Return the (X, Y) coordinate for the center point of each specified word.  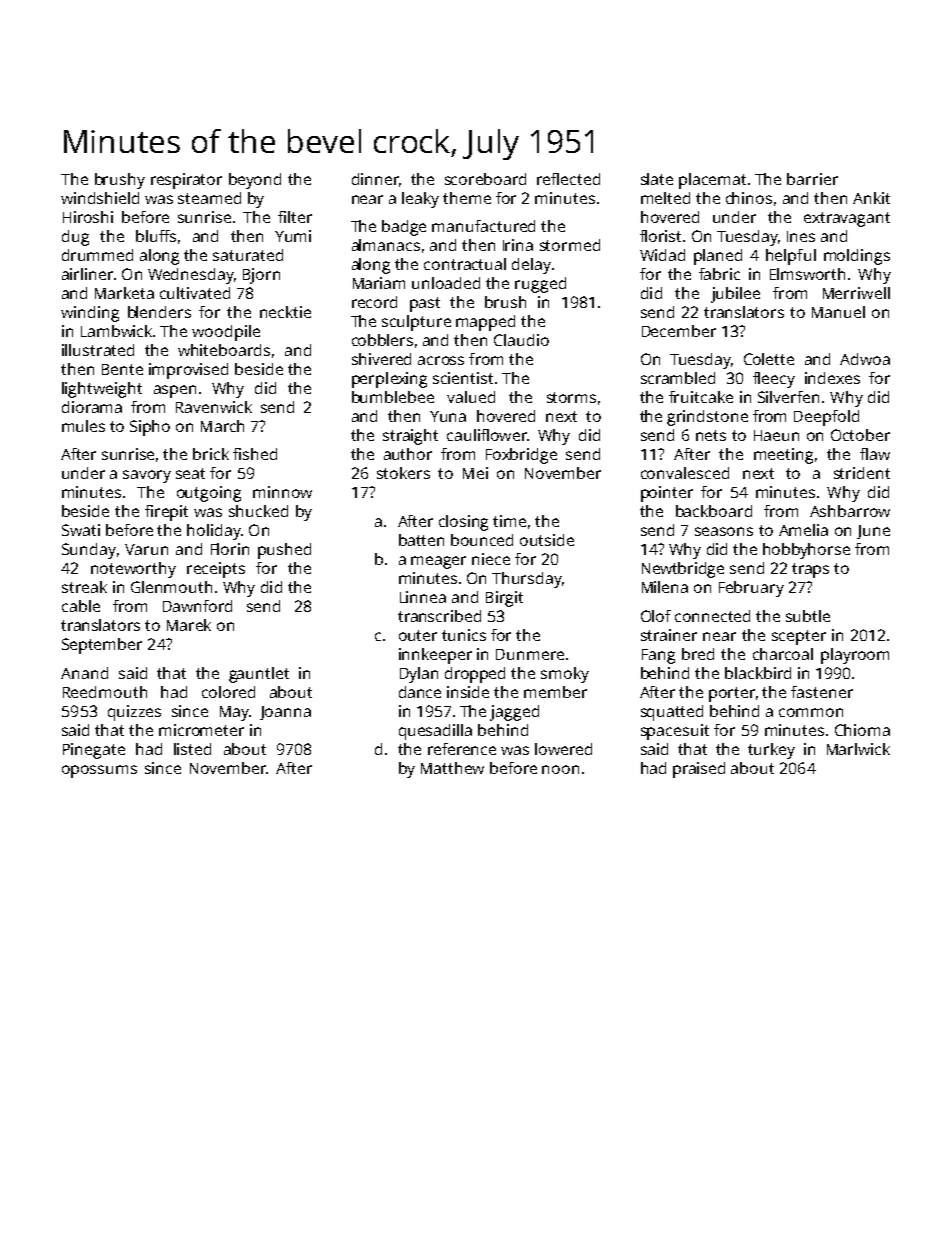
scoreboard (485, 179)
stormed (570, 245)
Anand (84, 673)
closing (463, 523)
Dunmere (530, 654)
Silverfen (788, 397)
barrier (812, 179)
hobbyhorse (806, 551)
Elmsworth (807, 274)
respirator (186, 181)
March (222, 426)
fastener (822, 692)
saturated (248, 255)
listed (192, 749)
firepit (166, 513)
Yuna (448, 416)
